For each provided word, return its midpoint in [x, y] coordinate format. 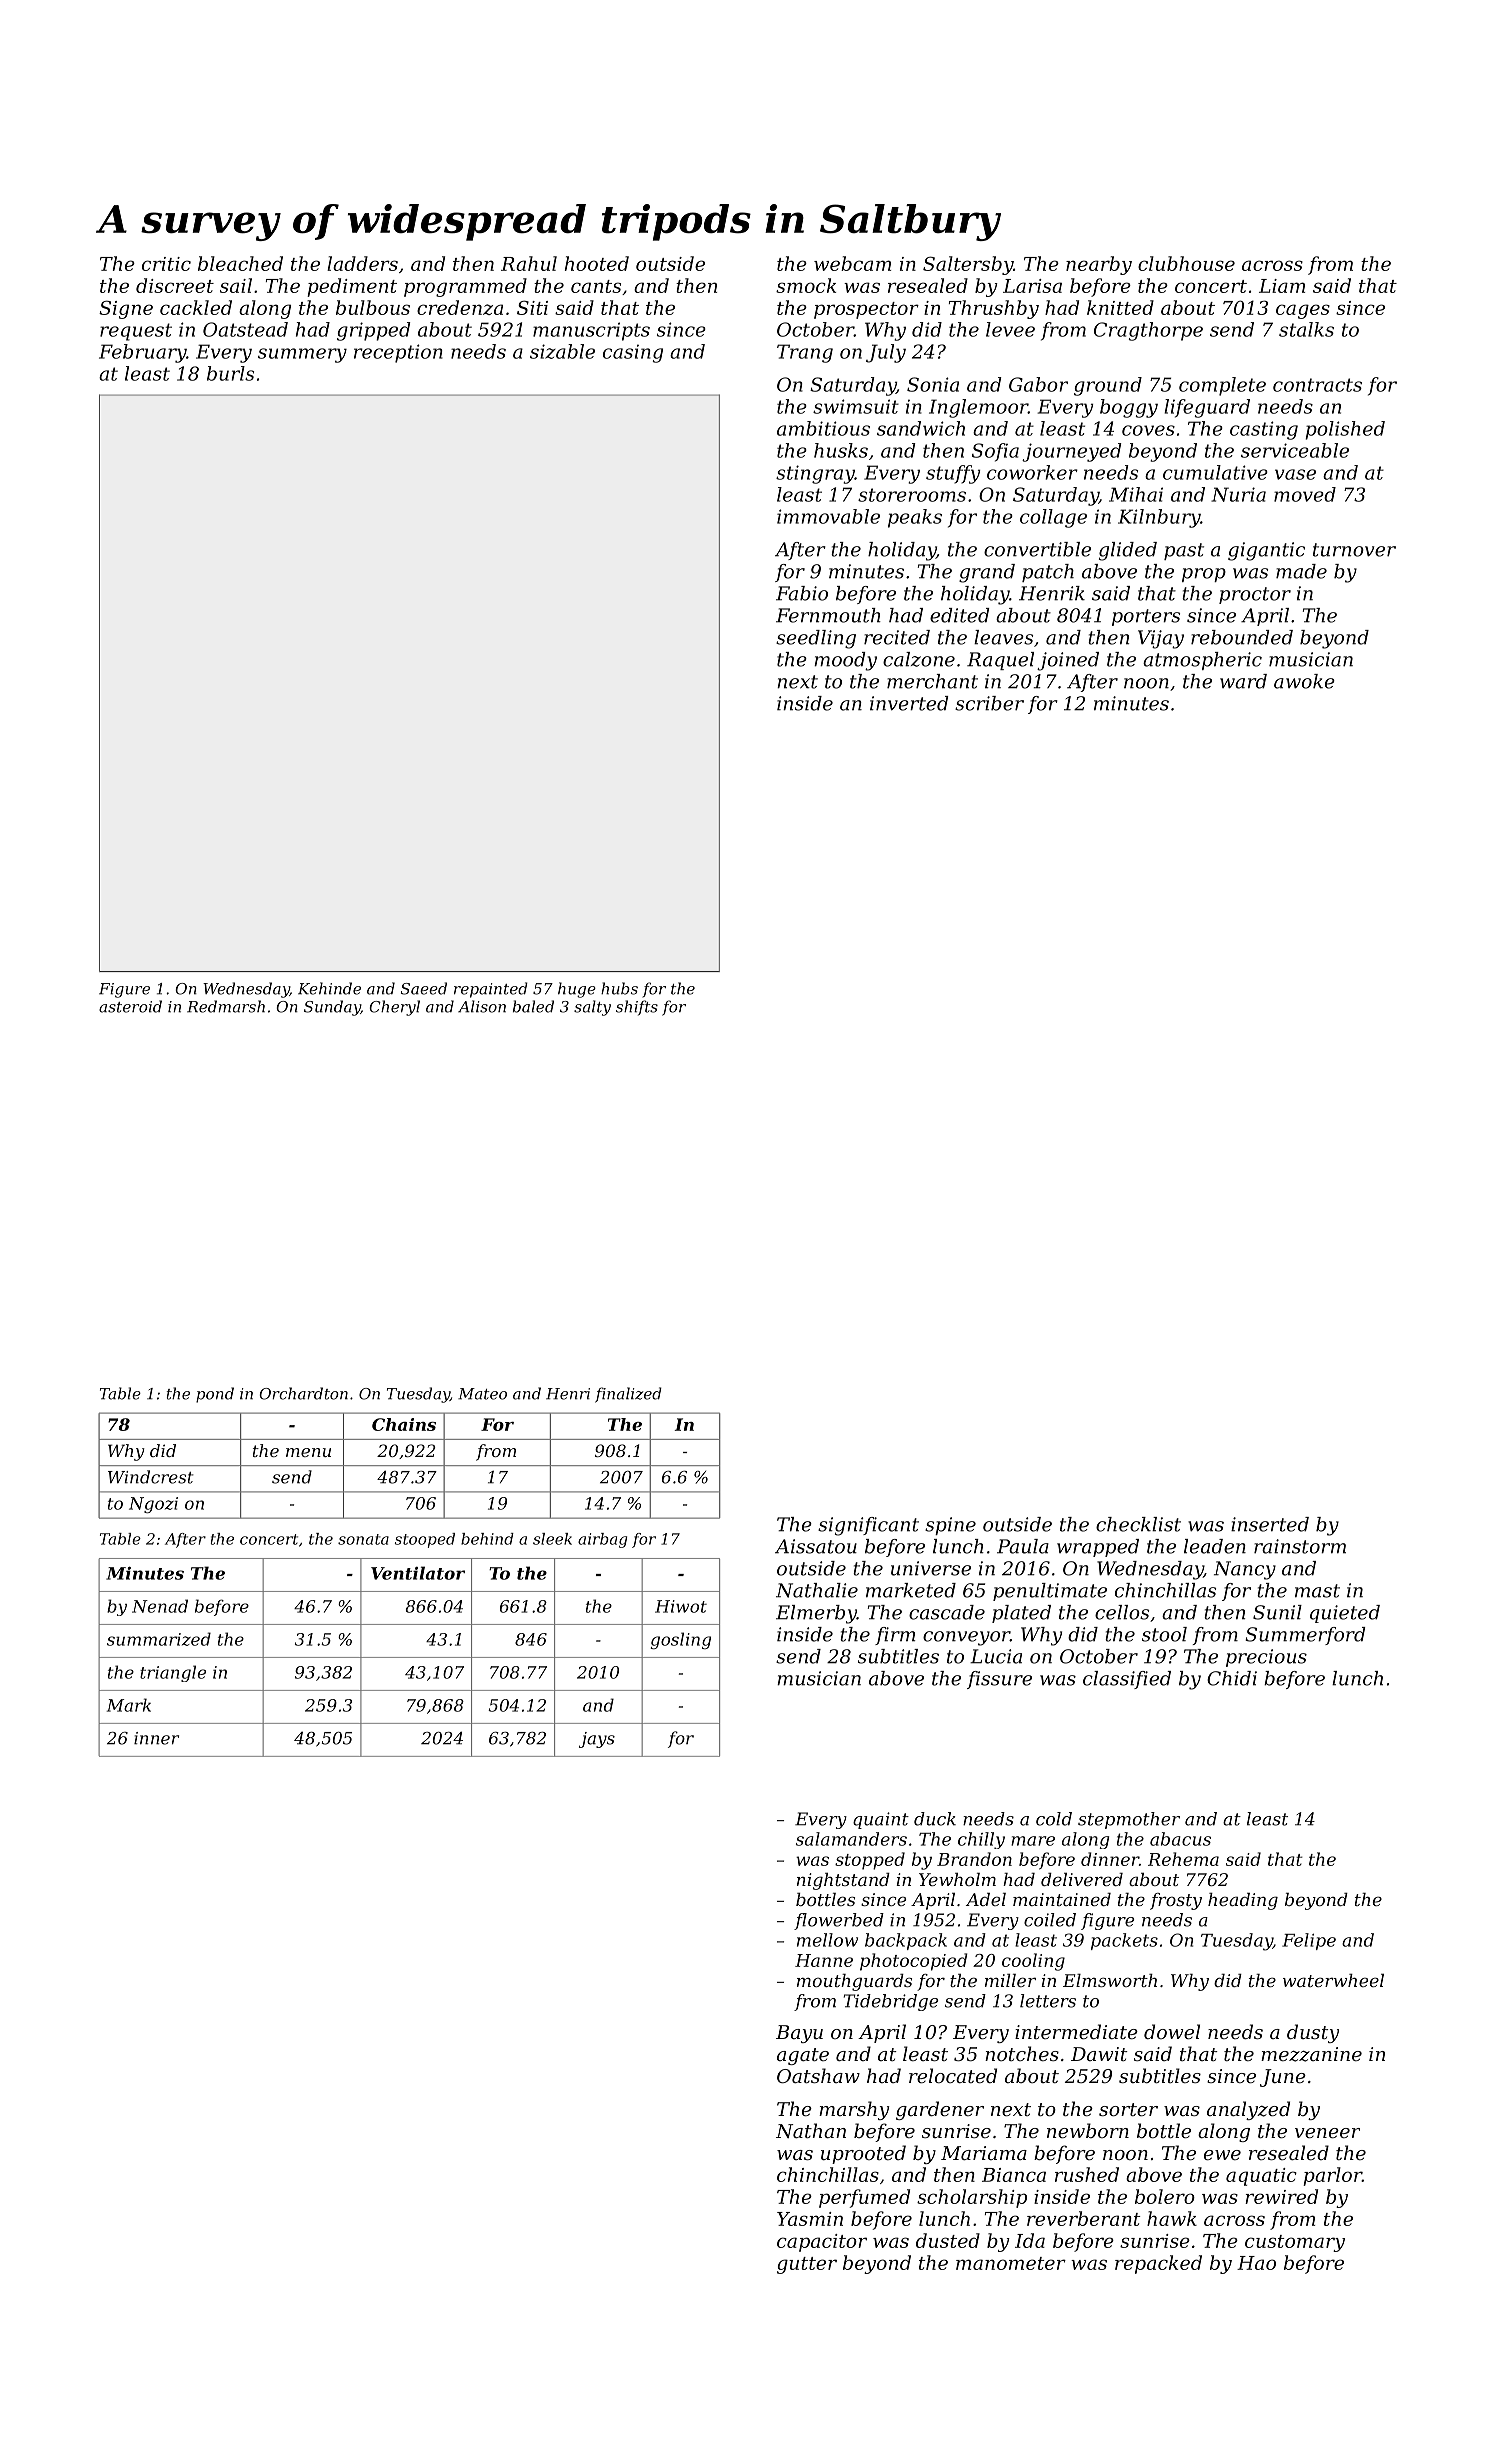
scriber [989, 703]
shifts [637, 1008]
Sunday [332, 1008]
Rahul [529, 263]
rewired [1281, 2196]
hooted [597, 263]
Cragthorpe [1148, 331]
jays [597, 1740]
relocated [953, 2075]
